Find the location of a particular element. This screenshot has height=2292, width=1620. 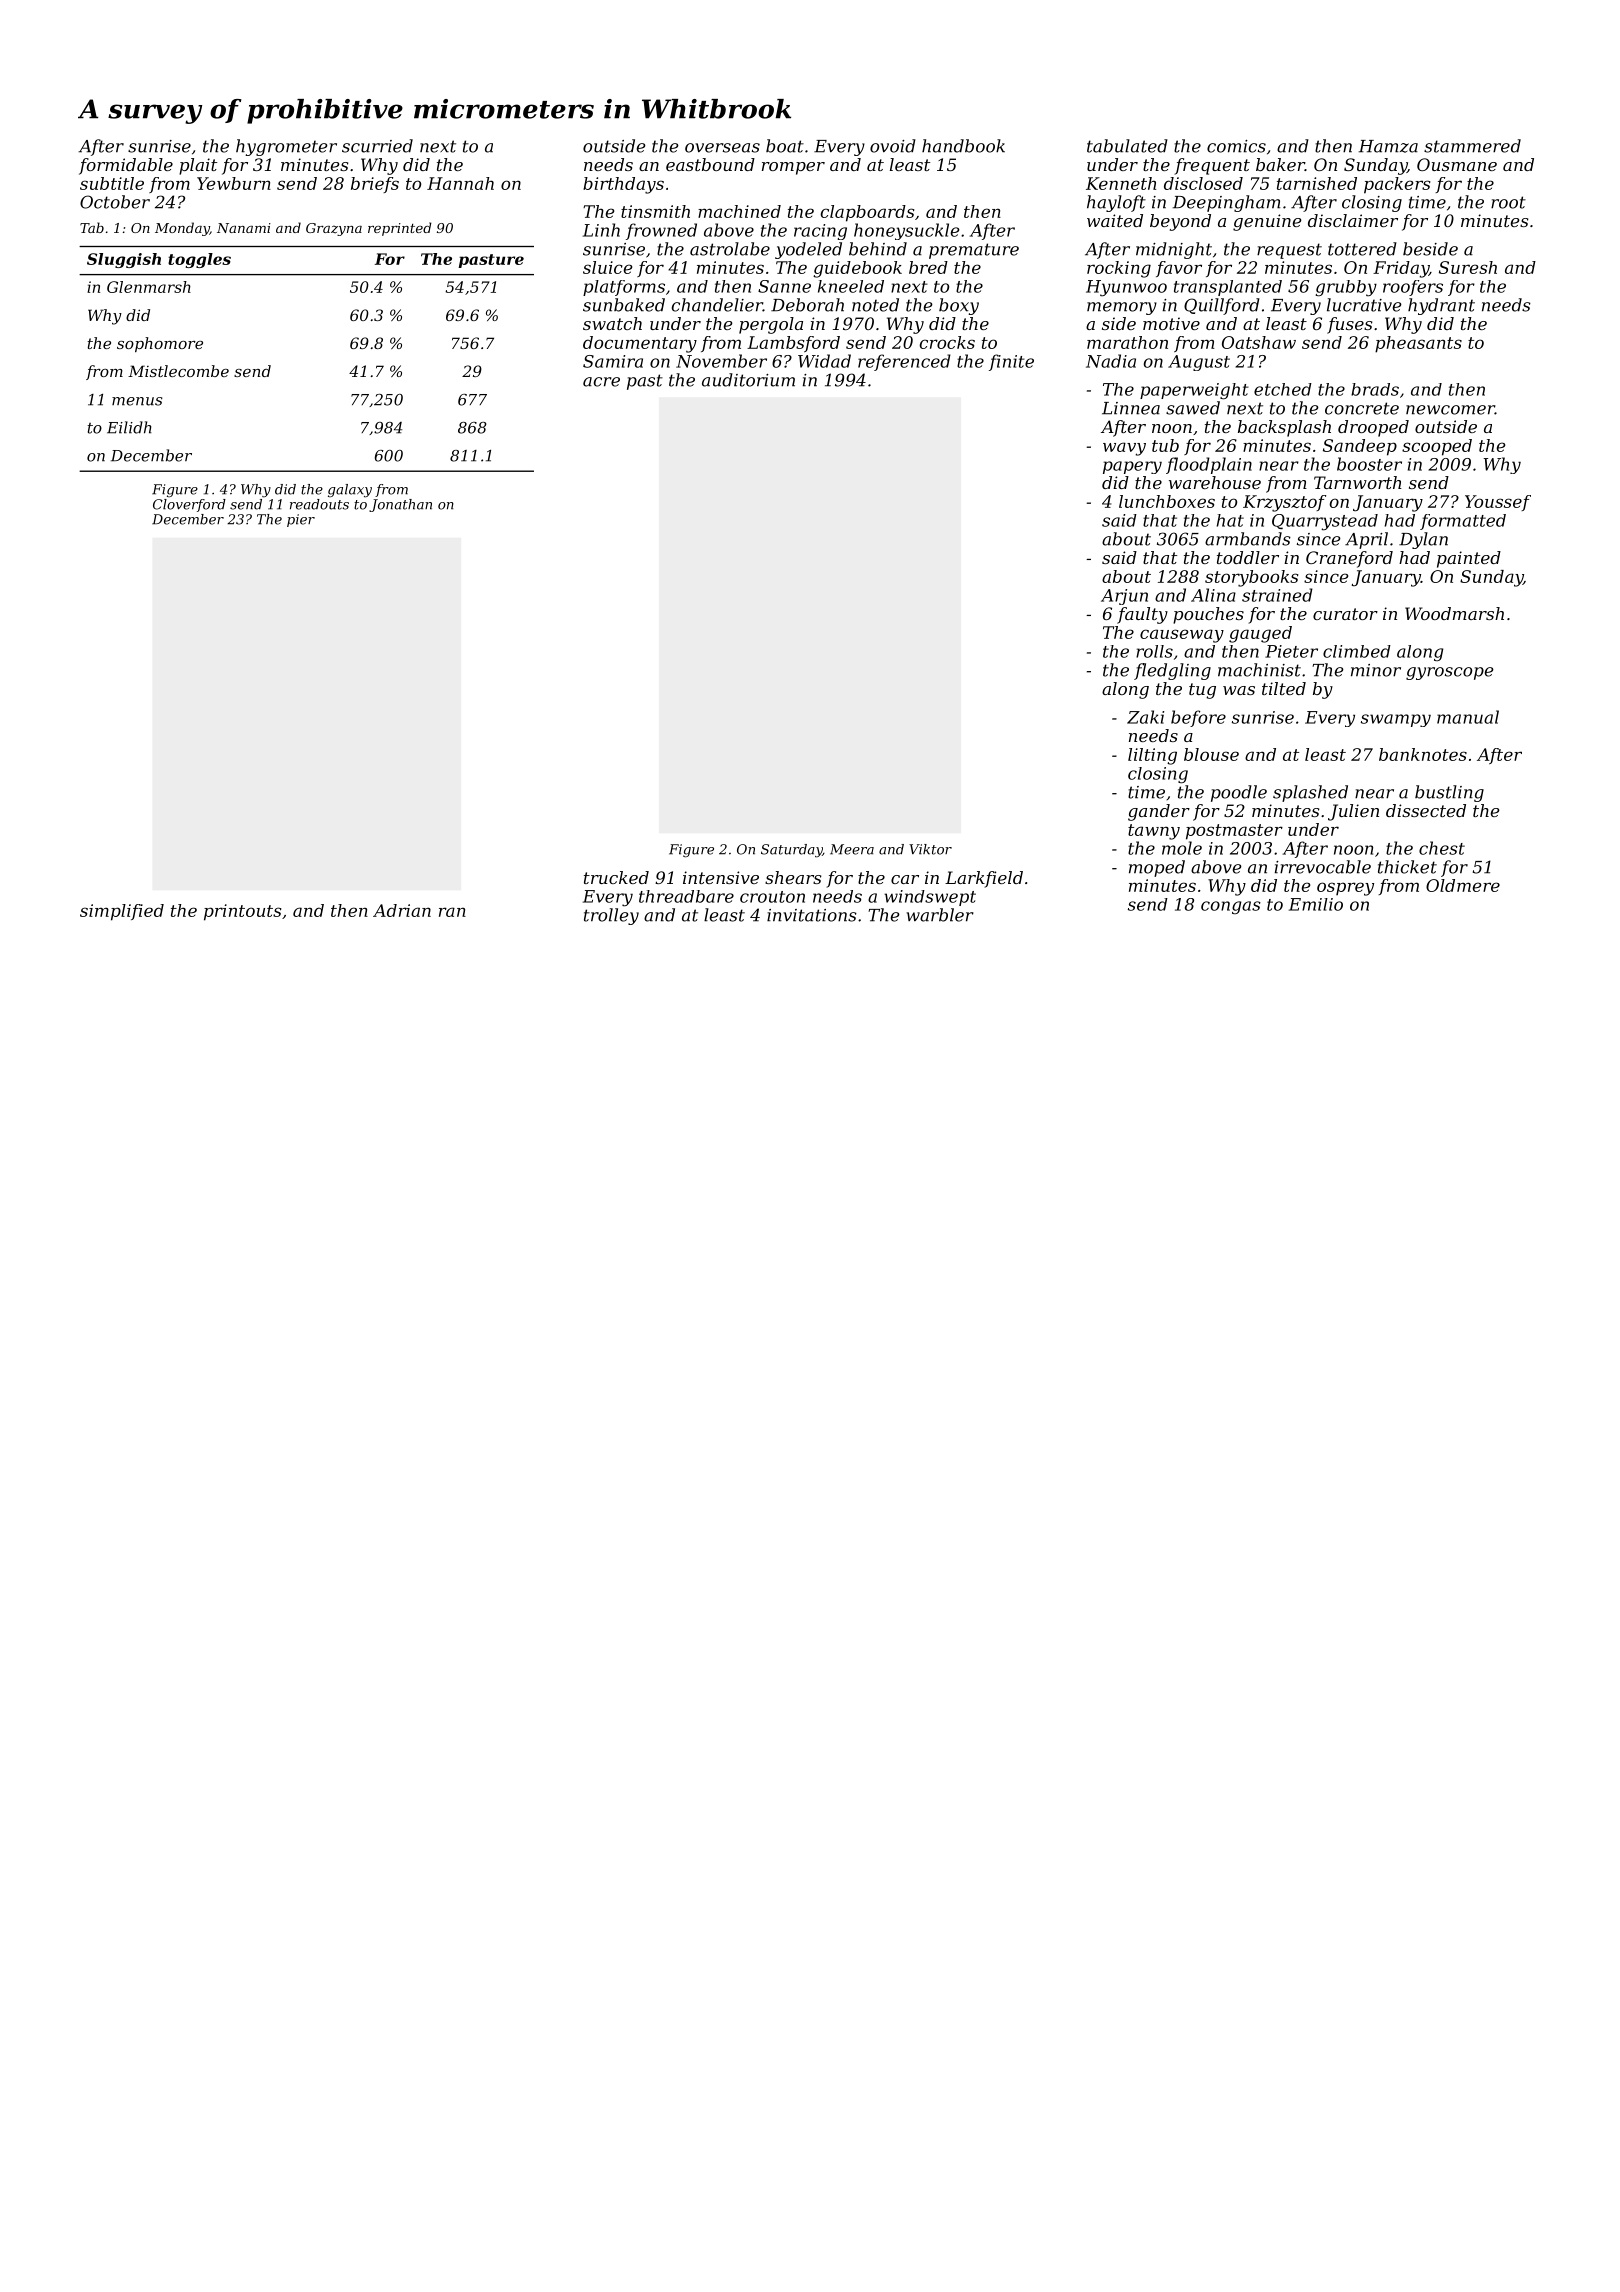

printouts is located at coordinates (242, 912).
